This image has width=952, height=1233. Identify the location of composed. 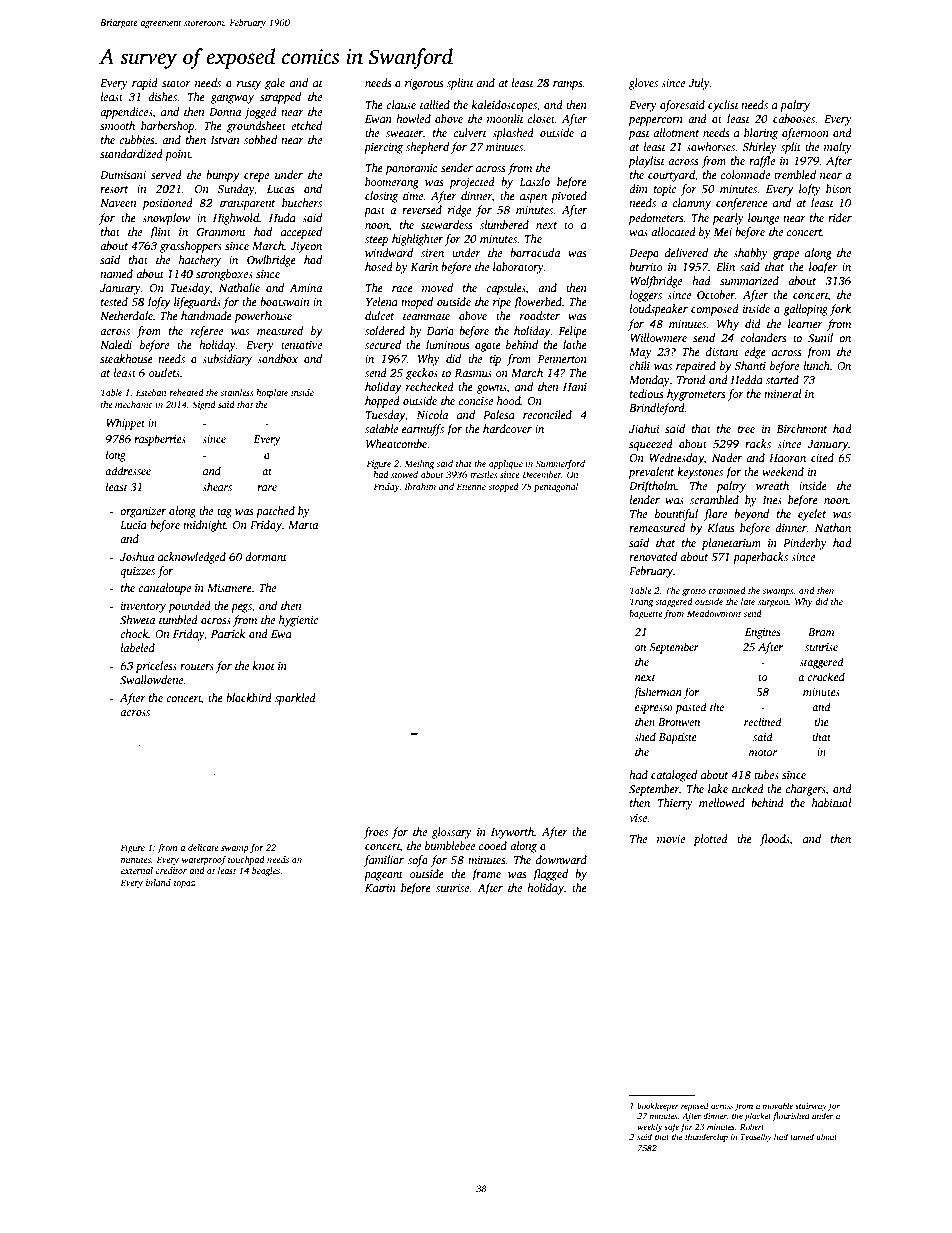
(715, 310).
